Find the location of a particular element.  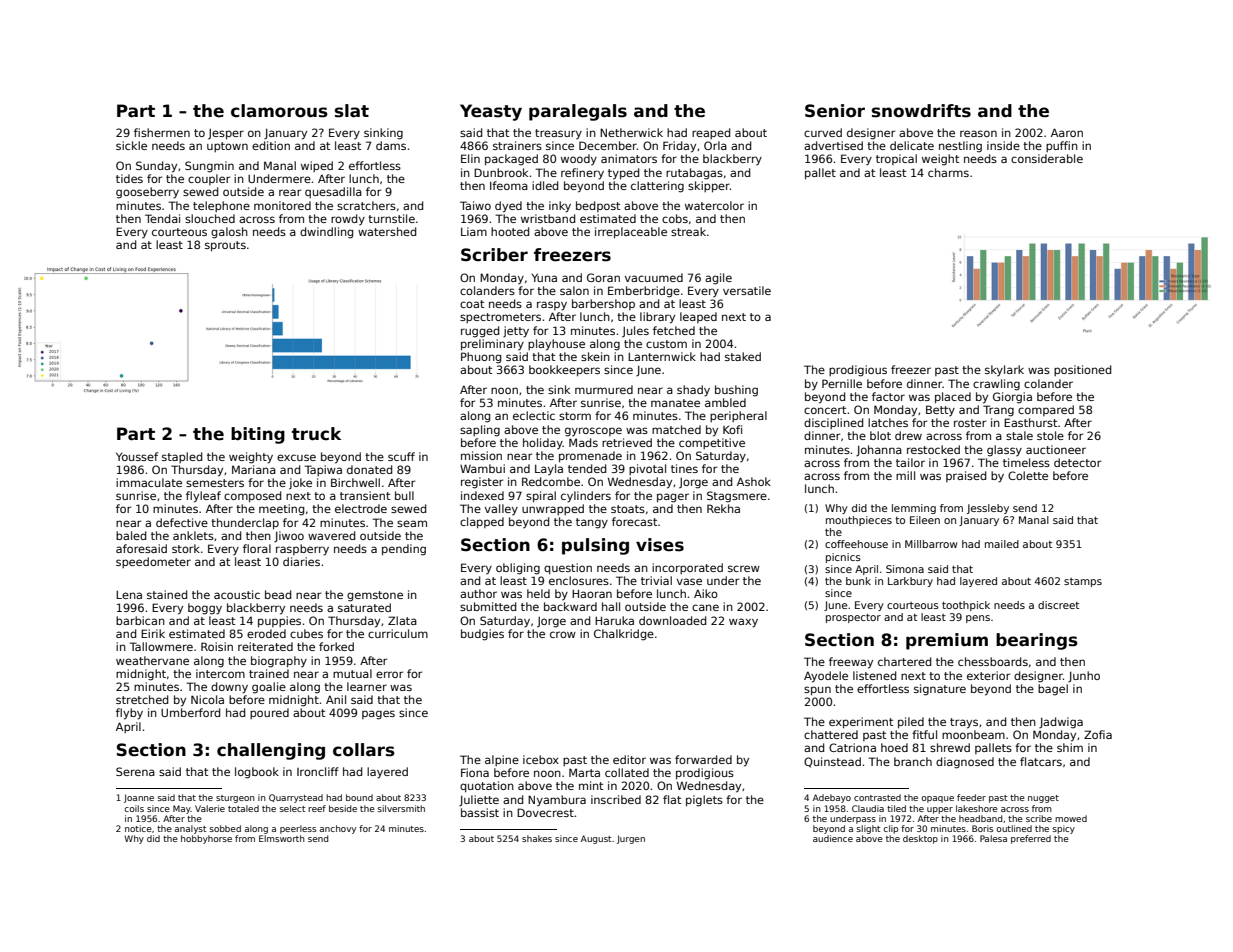

hobbyhorse is located at coordinates (206, 839).
